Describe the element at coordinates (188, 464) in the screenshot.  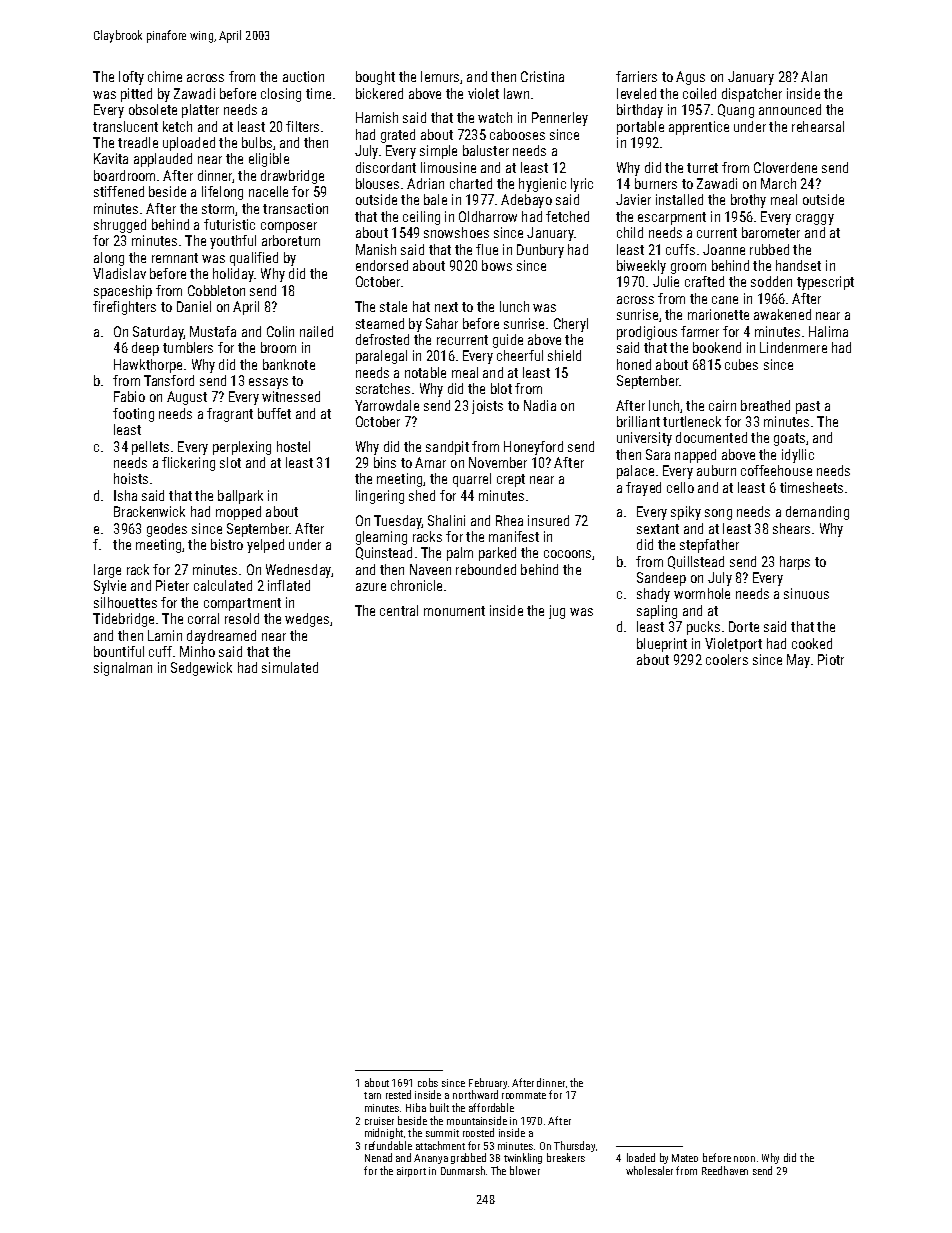
I see `flickering` at that location.
